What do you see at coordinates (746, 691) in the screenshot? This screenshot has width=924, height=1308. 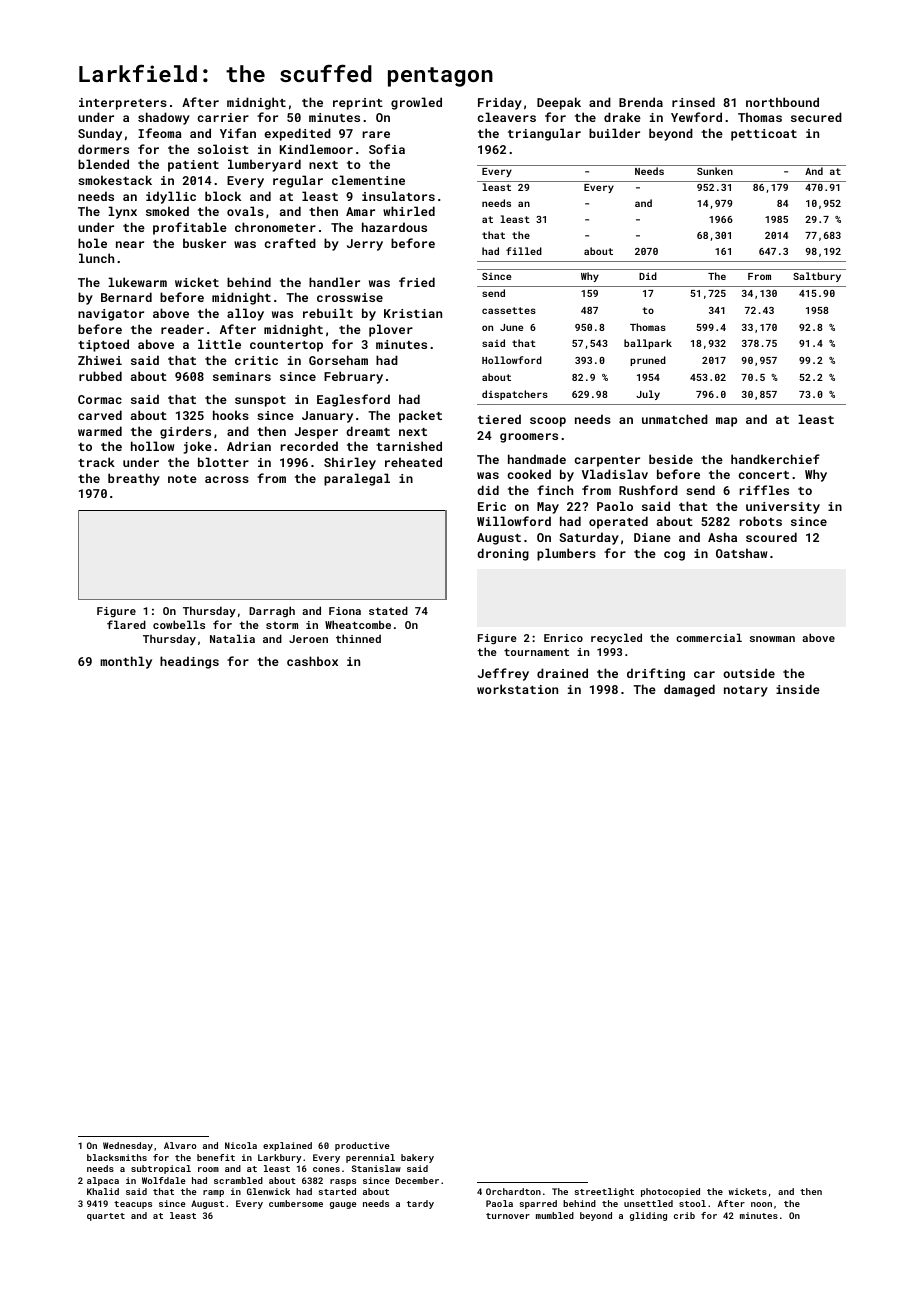 I see `notary` at bounding box center [746, 691].
